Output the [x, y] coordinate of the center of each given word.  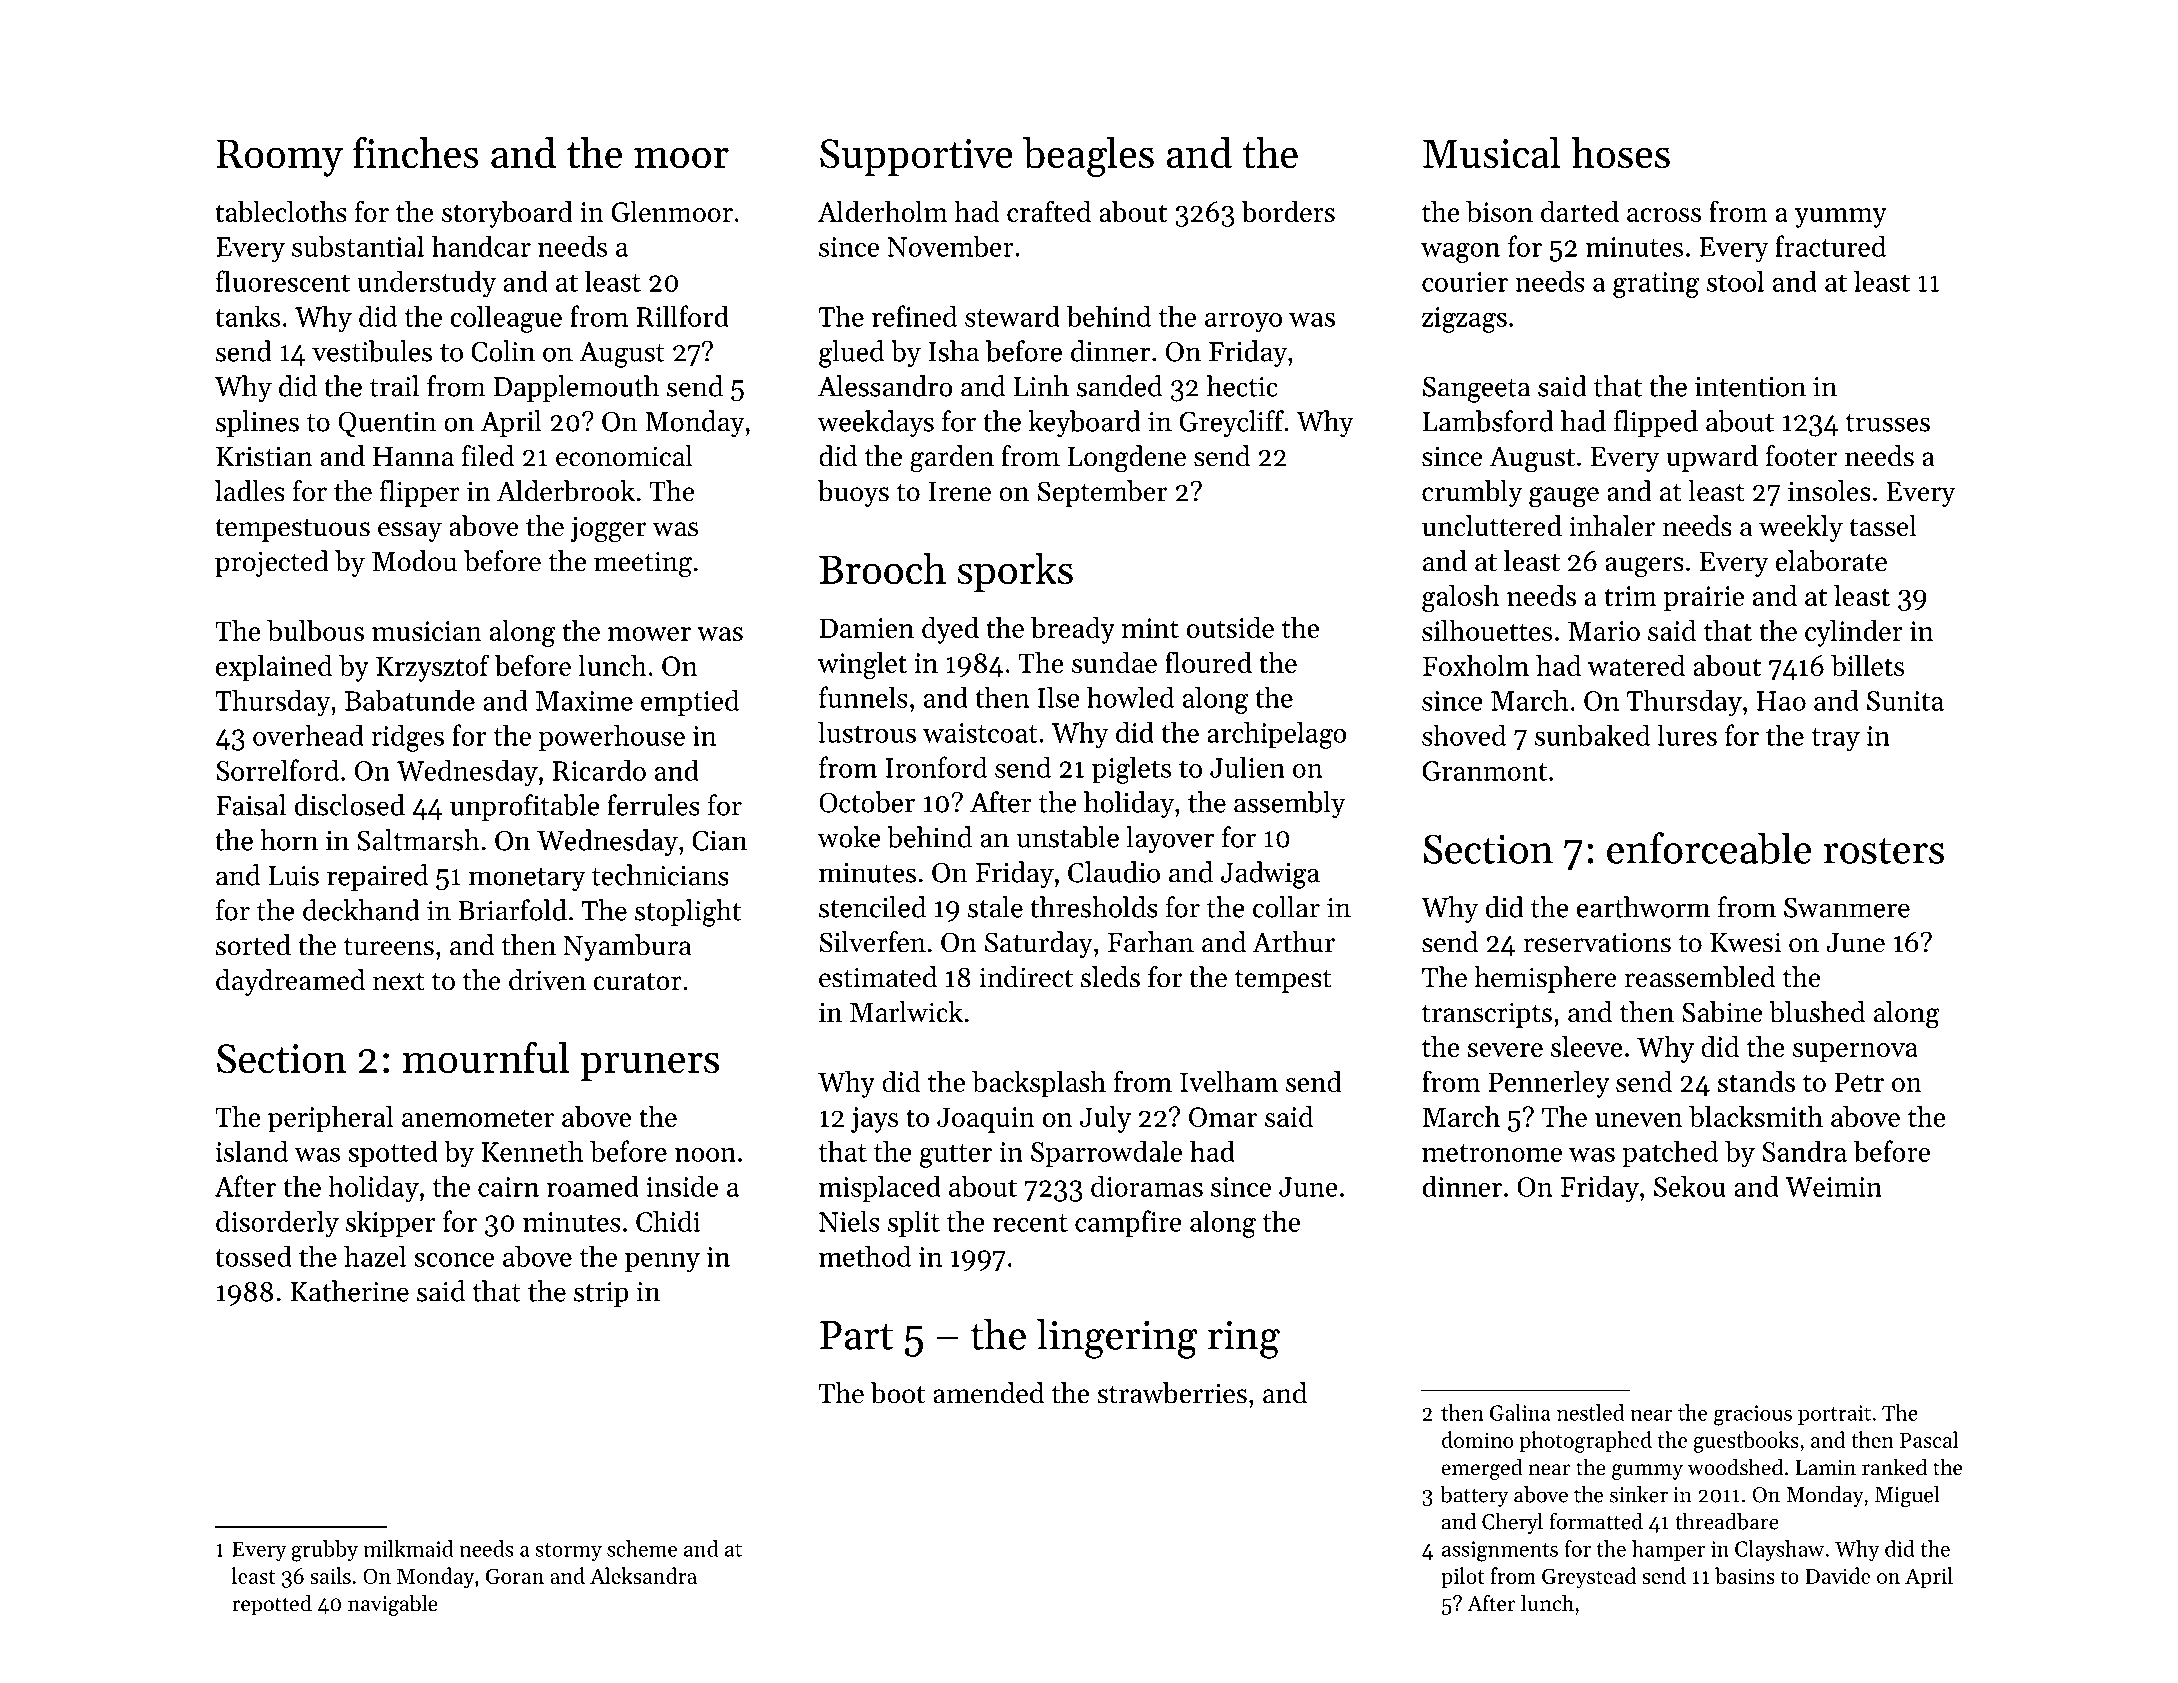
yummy [1841, 218]
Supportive [916, 157]
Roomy [280, 158]
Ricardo [599, 770]
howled [1130, 697]
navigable [393, 1605]
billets [1867, 665]
